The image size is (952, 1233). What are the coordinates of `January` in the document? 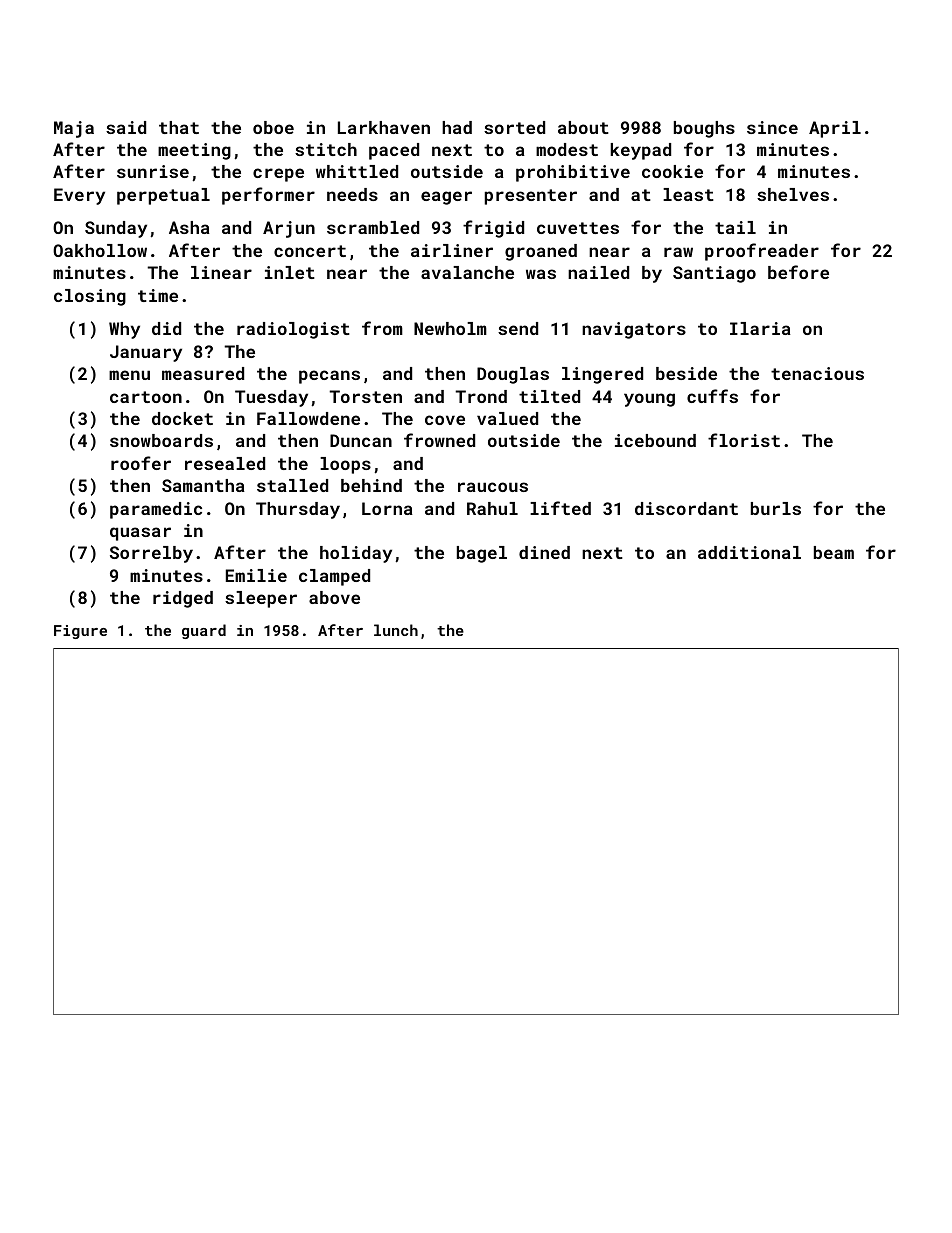 It's located at (146, 353).
